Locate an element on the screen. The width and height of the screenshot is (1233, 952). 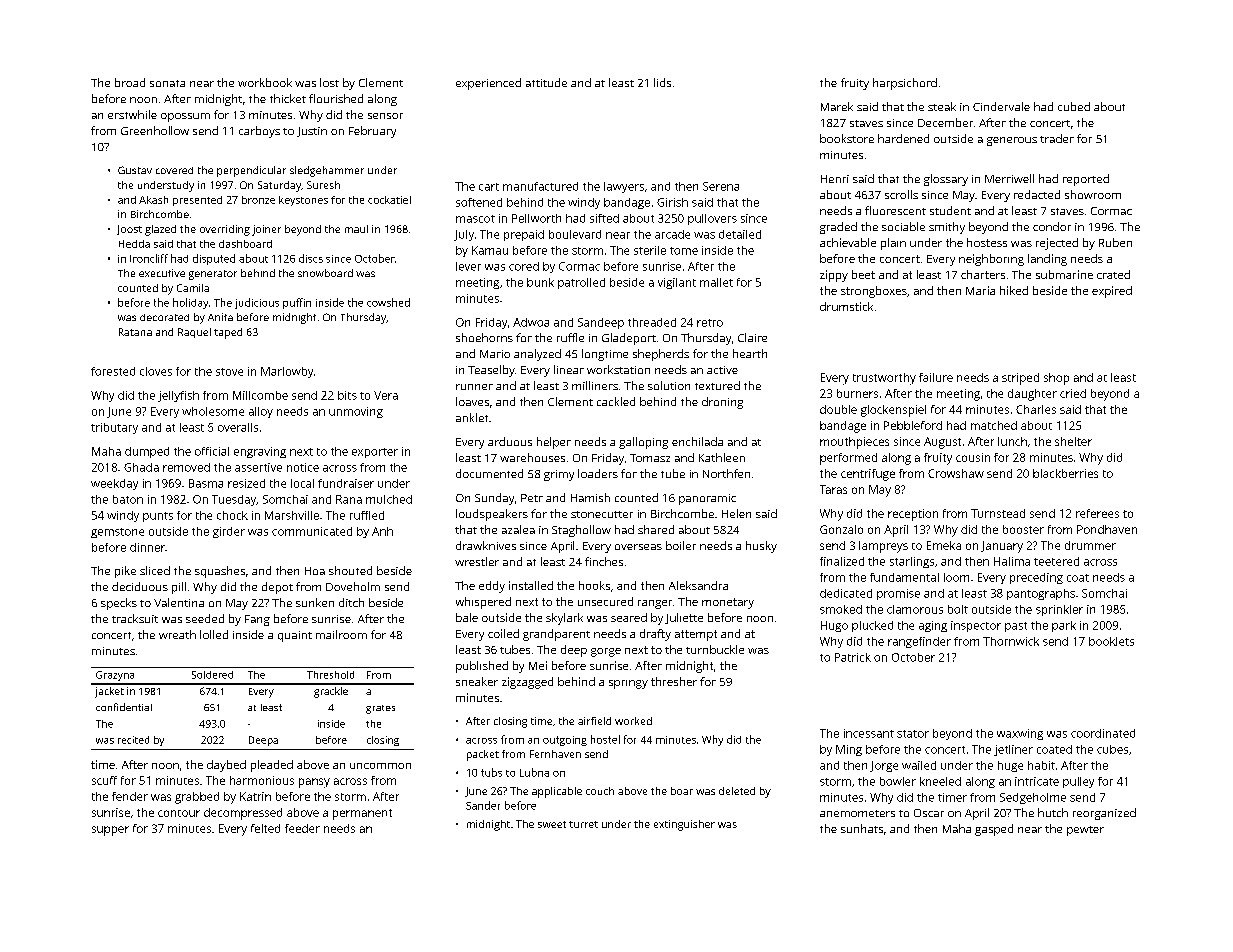
contour is located at coordinates (179, 813).
